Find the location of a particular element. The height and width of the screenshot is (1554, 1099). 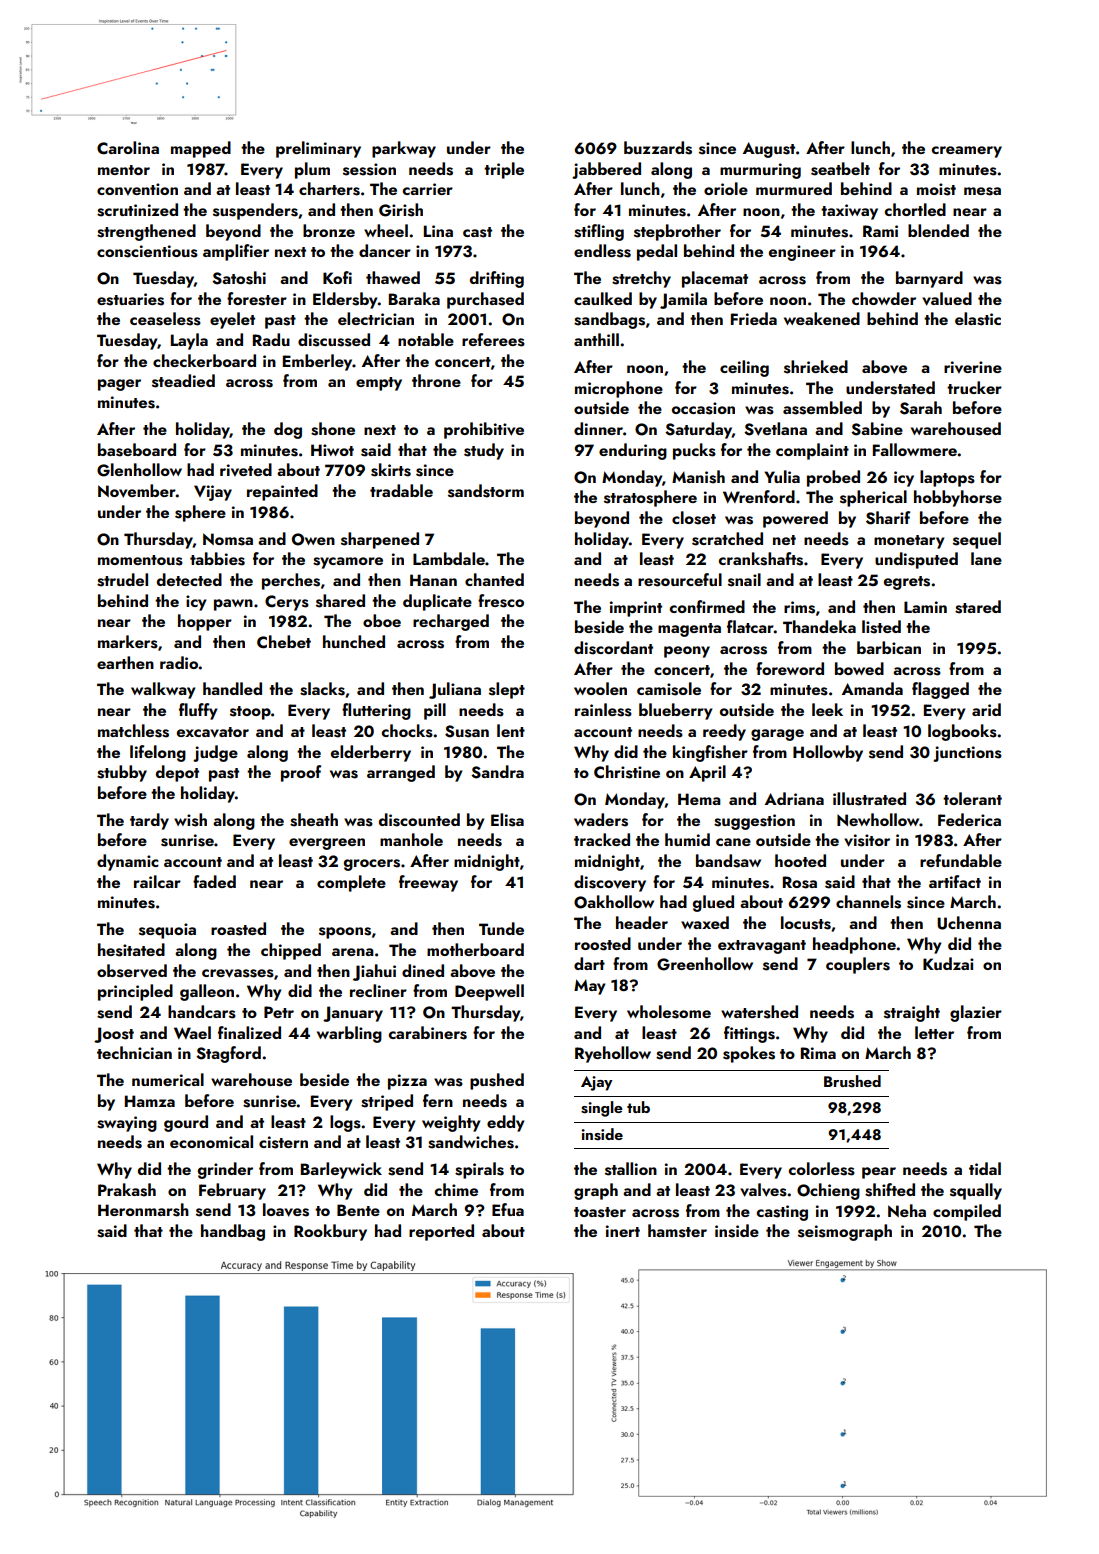

purchased is located at coordinates (485, 300).
